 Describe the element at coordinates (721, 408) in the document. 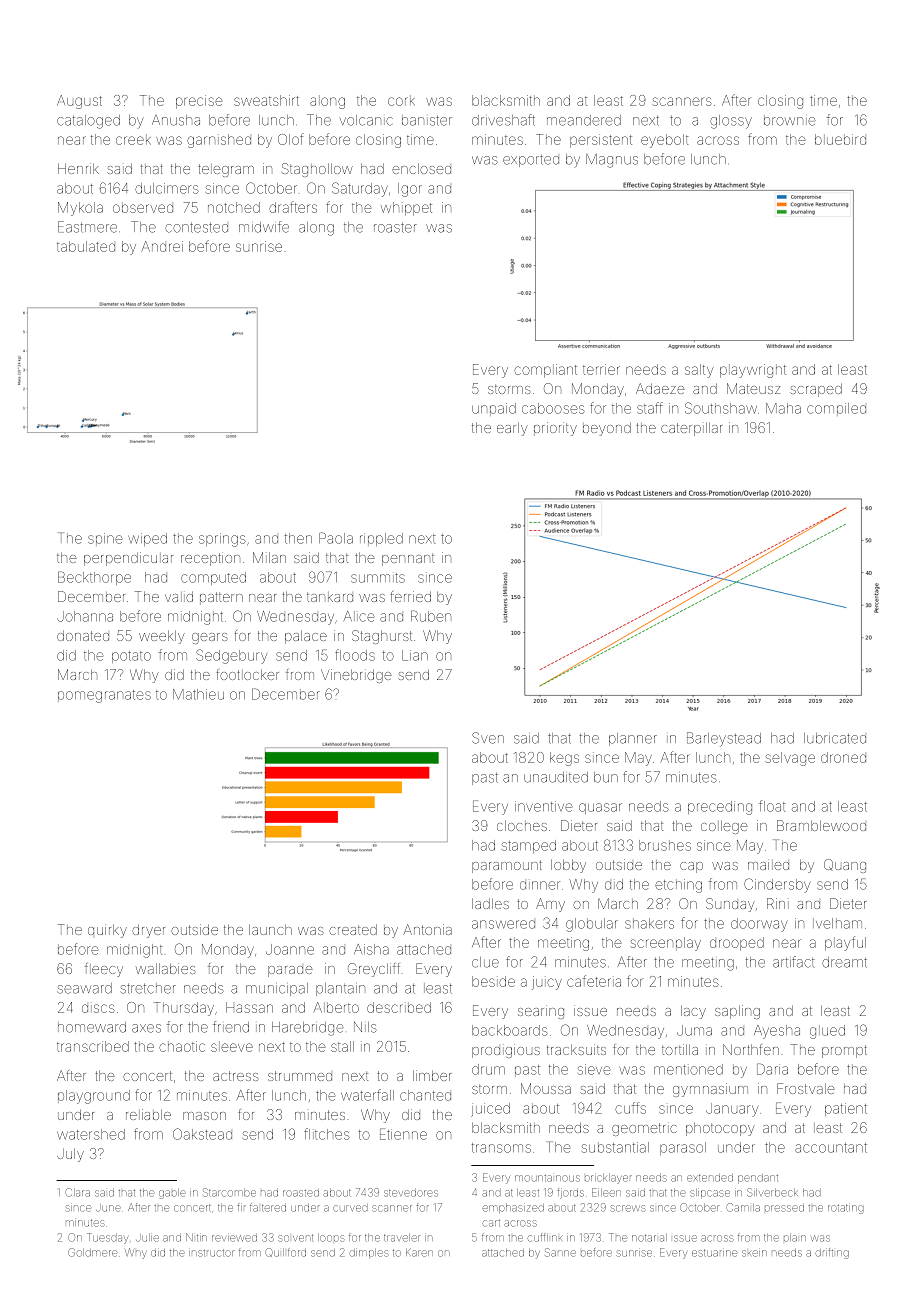

I see `Southshaw` at that location.
